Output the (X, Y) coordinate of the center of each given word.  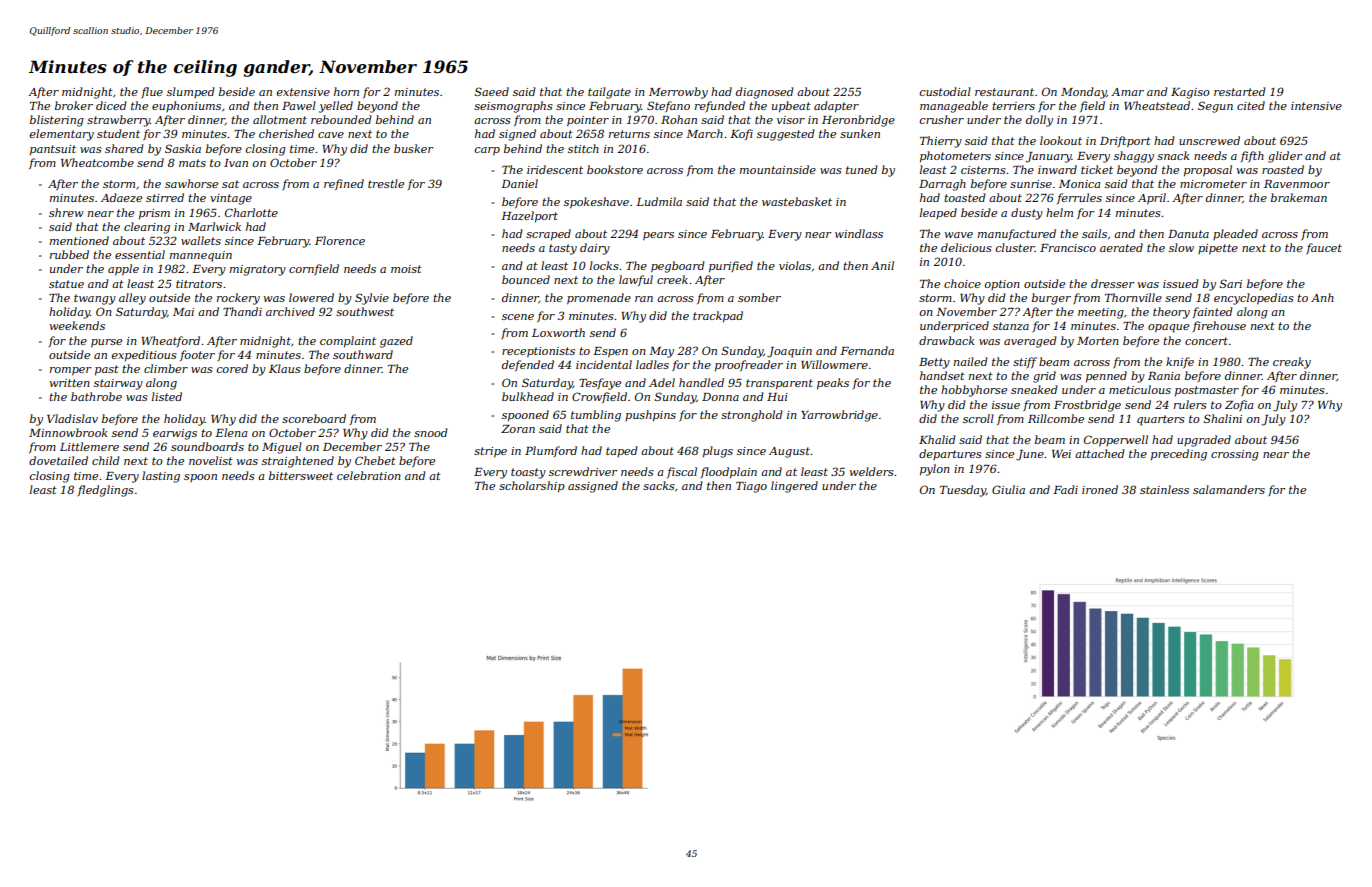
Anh (1322, 297)
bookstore (615, 169)
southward (363, 354)
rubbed (69, 254)
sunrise (1031, 184)
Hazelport (529, 217)
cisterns (983, 170)
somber (759, 297)
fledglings (105, 491)
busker (413, 148)
